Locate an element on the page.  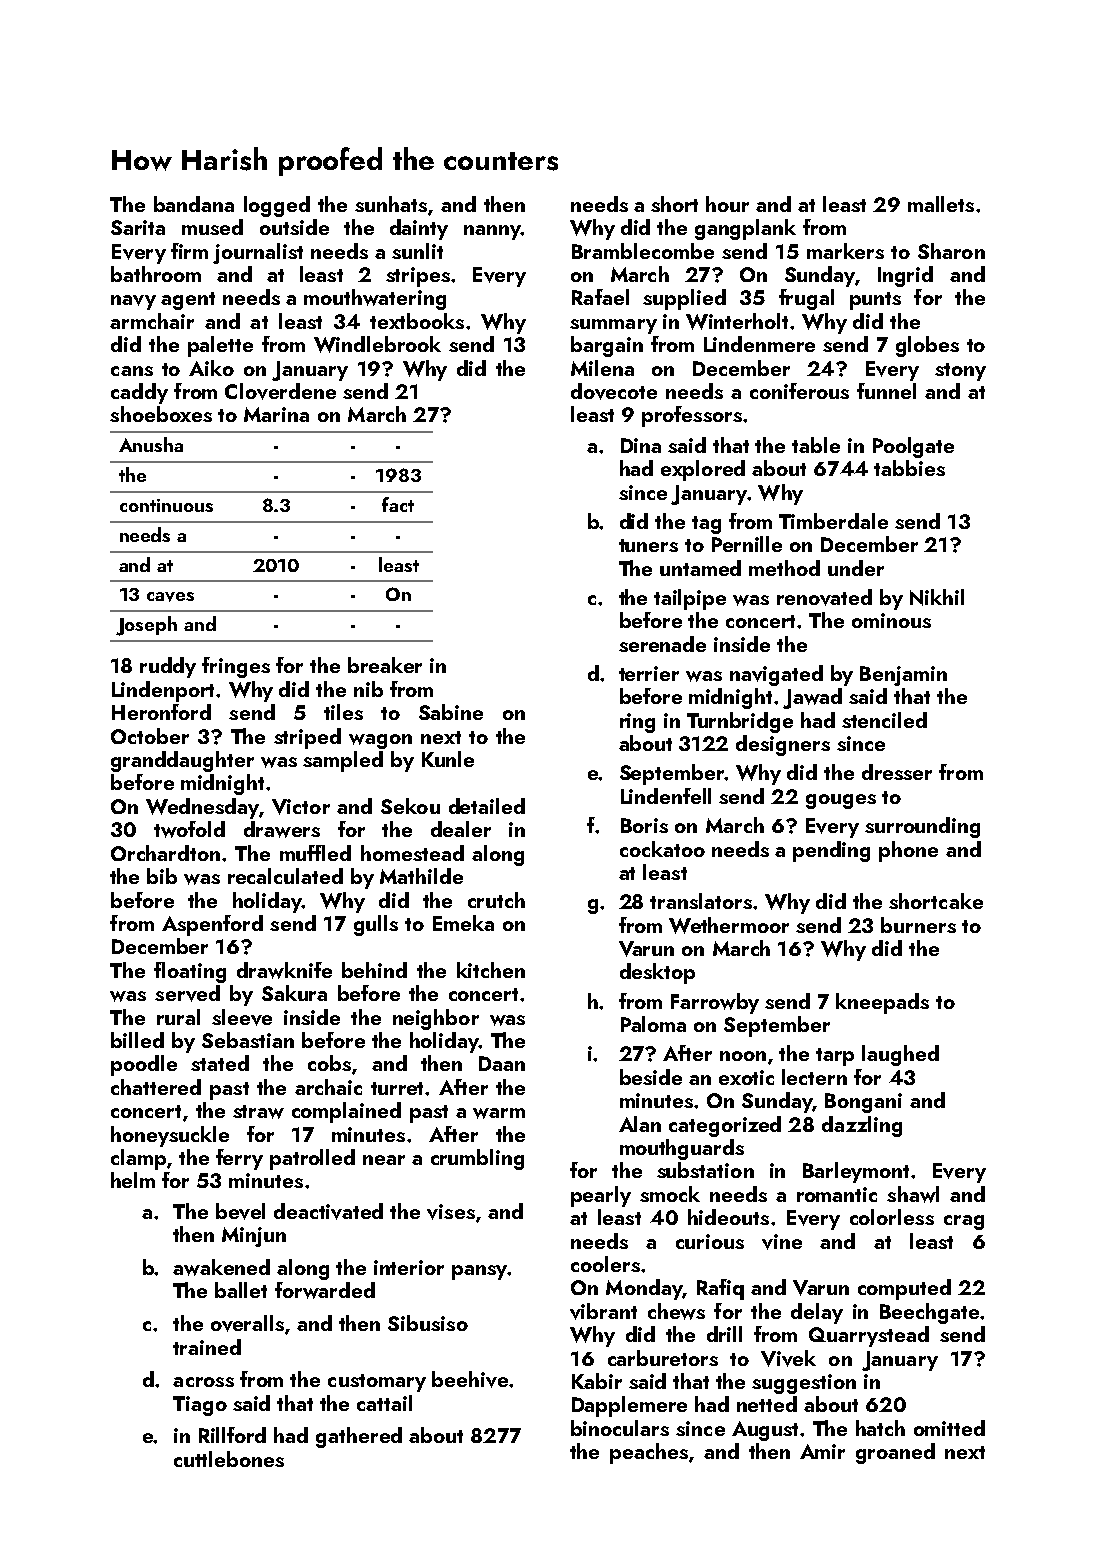
sampled is located at coordinates (343, 761).
